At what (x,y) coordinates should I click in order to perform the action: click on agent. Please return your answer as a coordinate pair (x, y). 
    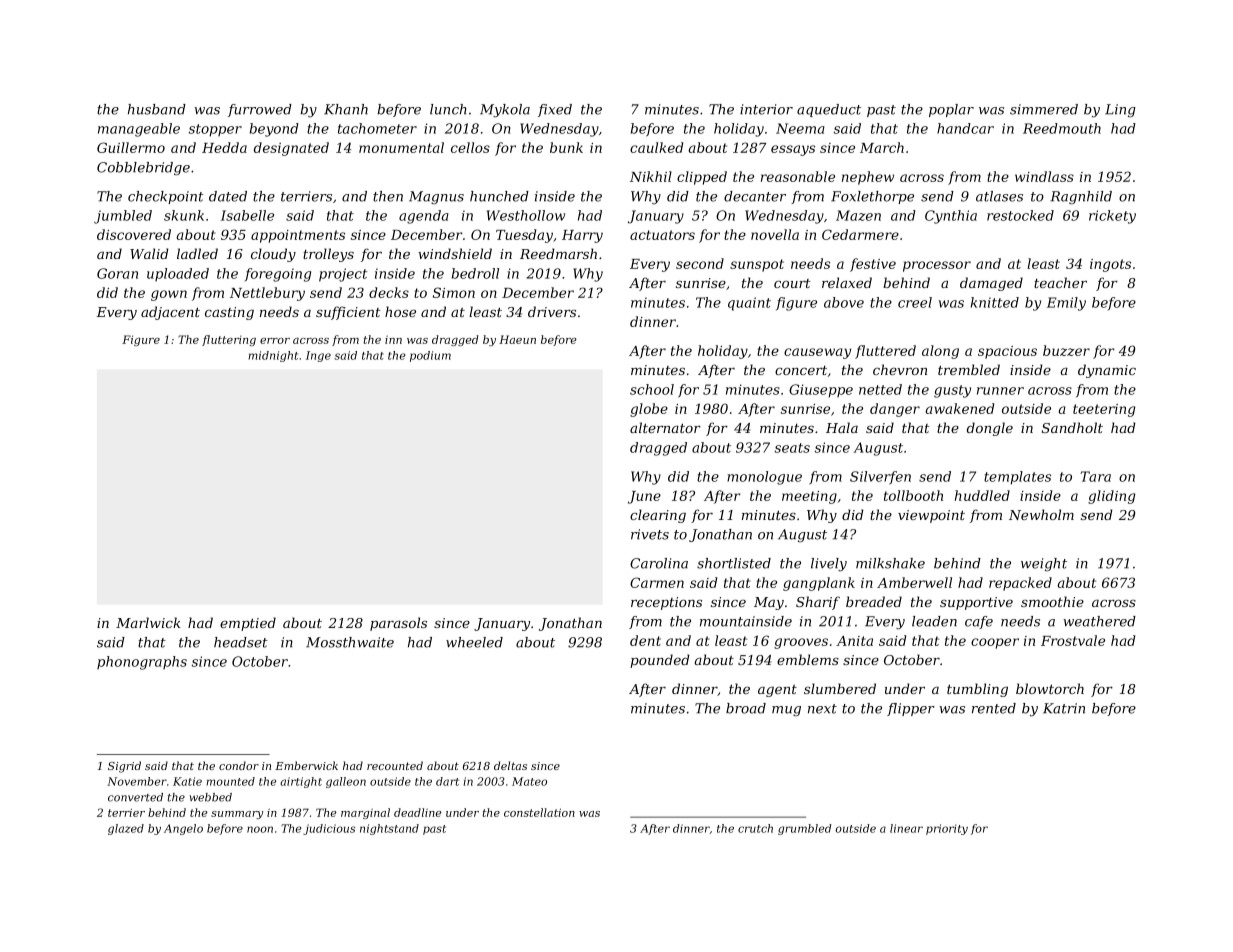
    Looking at the image, I should click on (777, 691).
